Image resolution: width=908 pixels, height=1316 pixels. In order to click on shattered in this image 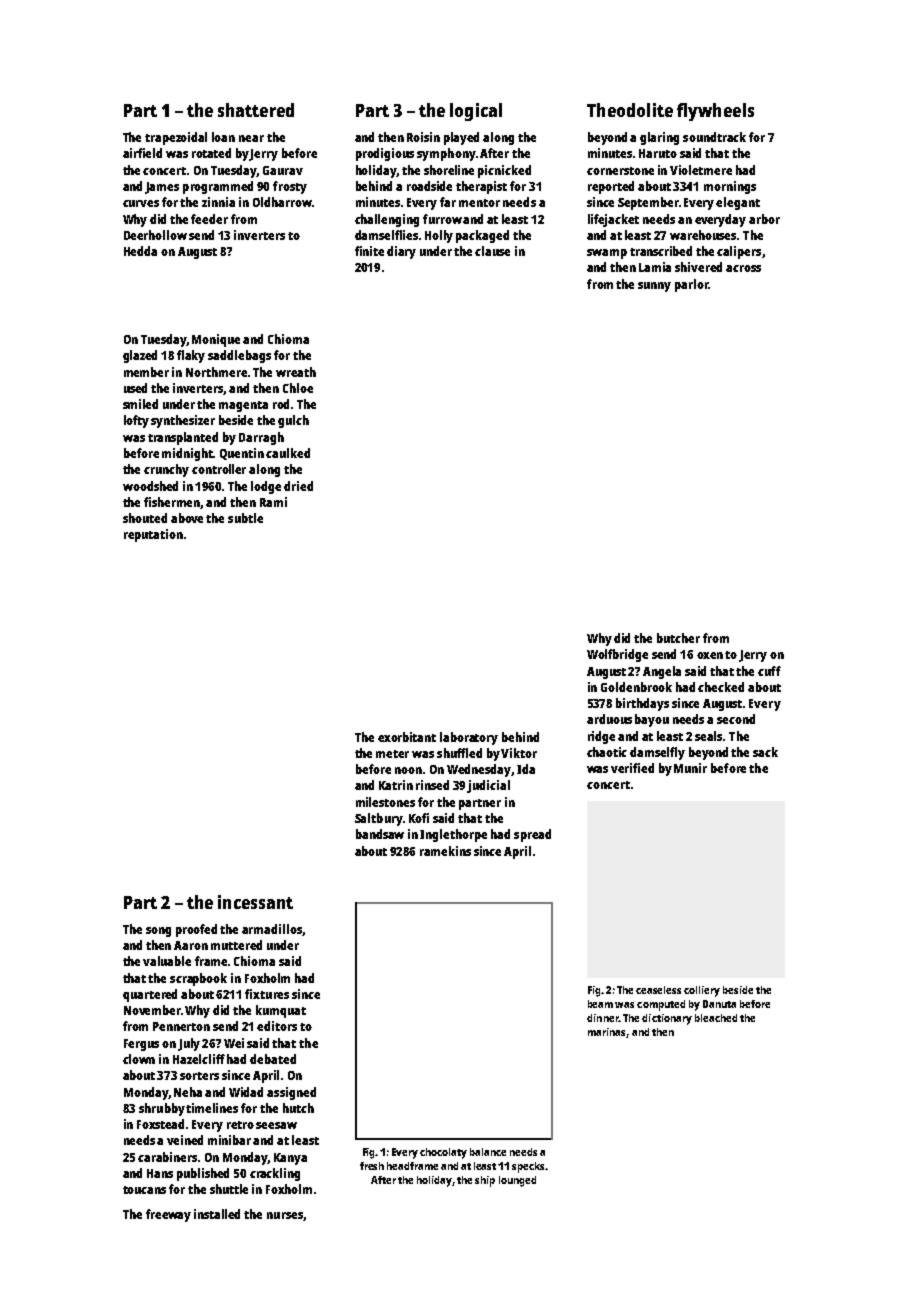, I will do `click(256, 110)`.
